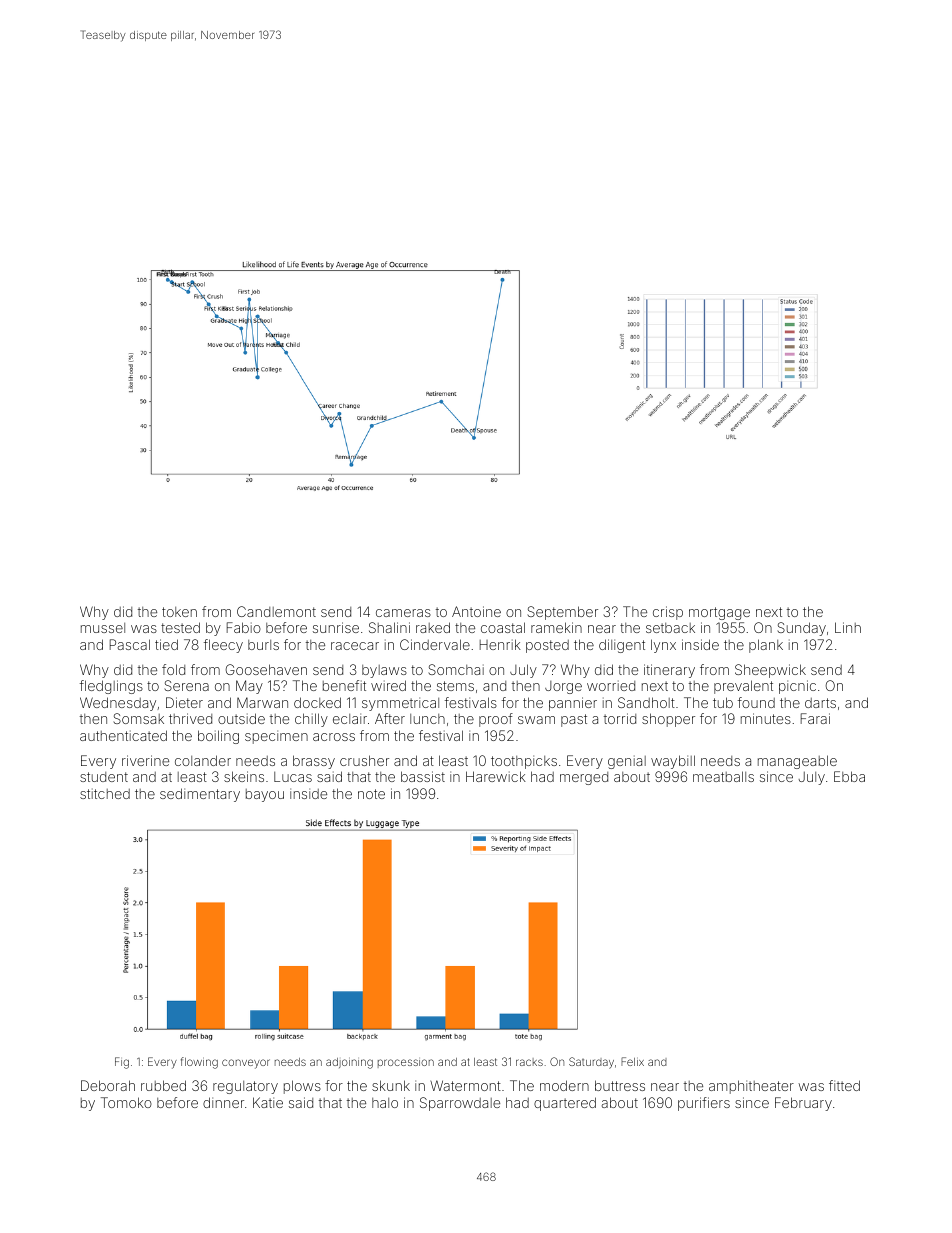 Image resolution: width=952 pixels, height=1233 pixels. I want to click on adjoining, so click(349, 1063).
